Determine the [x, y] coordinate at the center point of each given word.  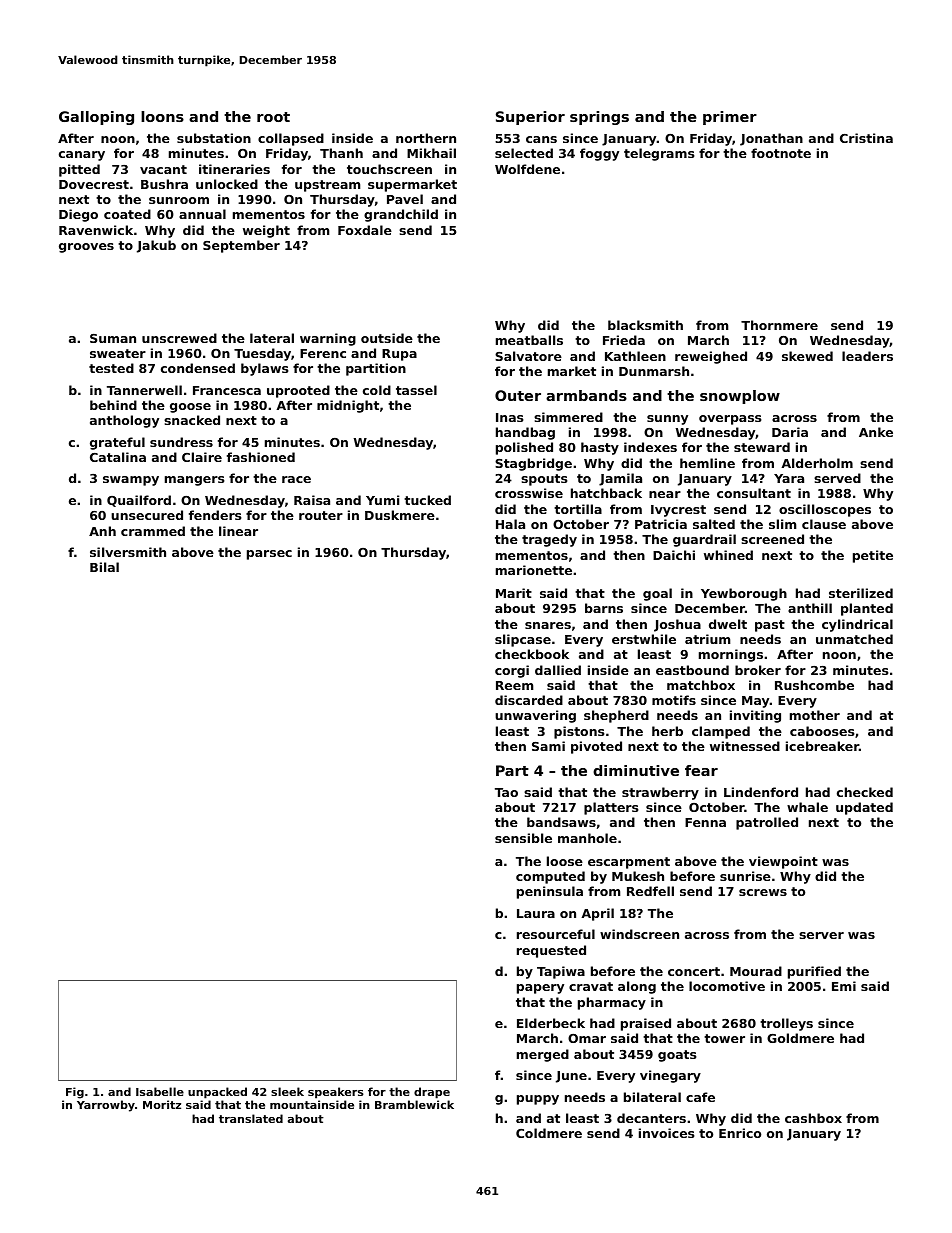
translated [251, 1118]
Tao [506, 792]
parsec [269, 555]
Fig [75, 1093]
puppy [538, 1100]
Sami [548, 746]
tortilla [578, 509]
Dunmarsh [654, 371]
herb [667, 731]
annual [202, 214]
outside [387, 338]
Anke [876, 432]
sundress [181, 442]
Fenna [705, 822]
